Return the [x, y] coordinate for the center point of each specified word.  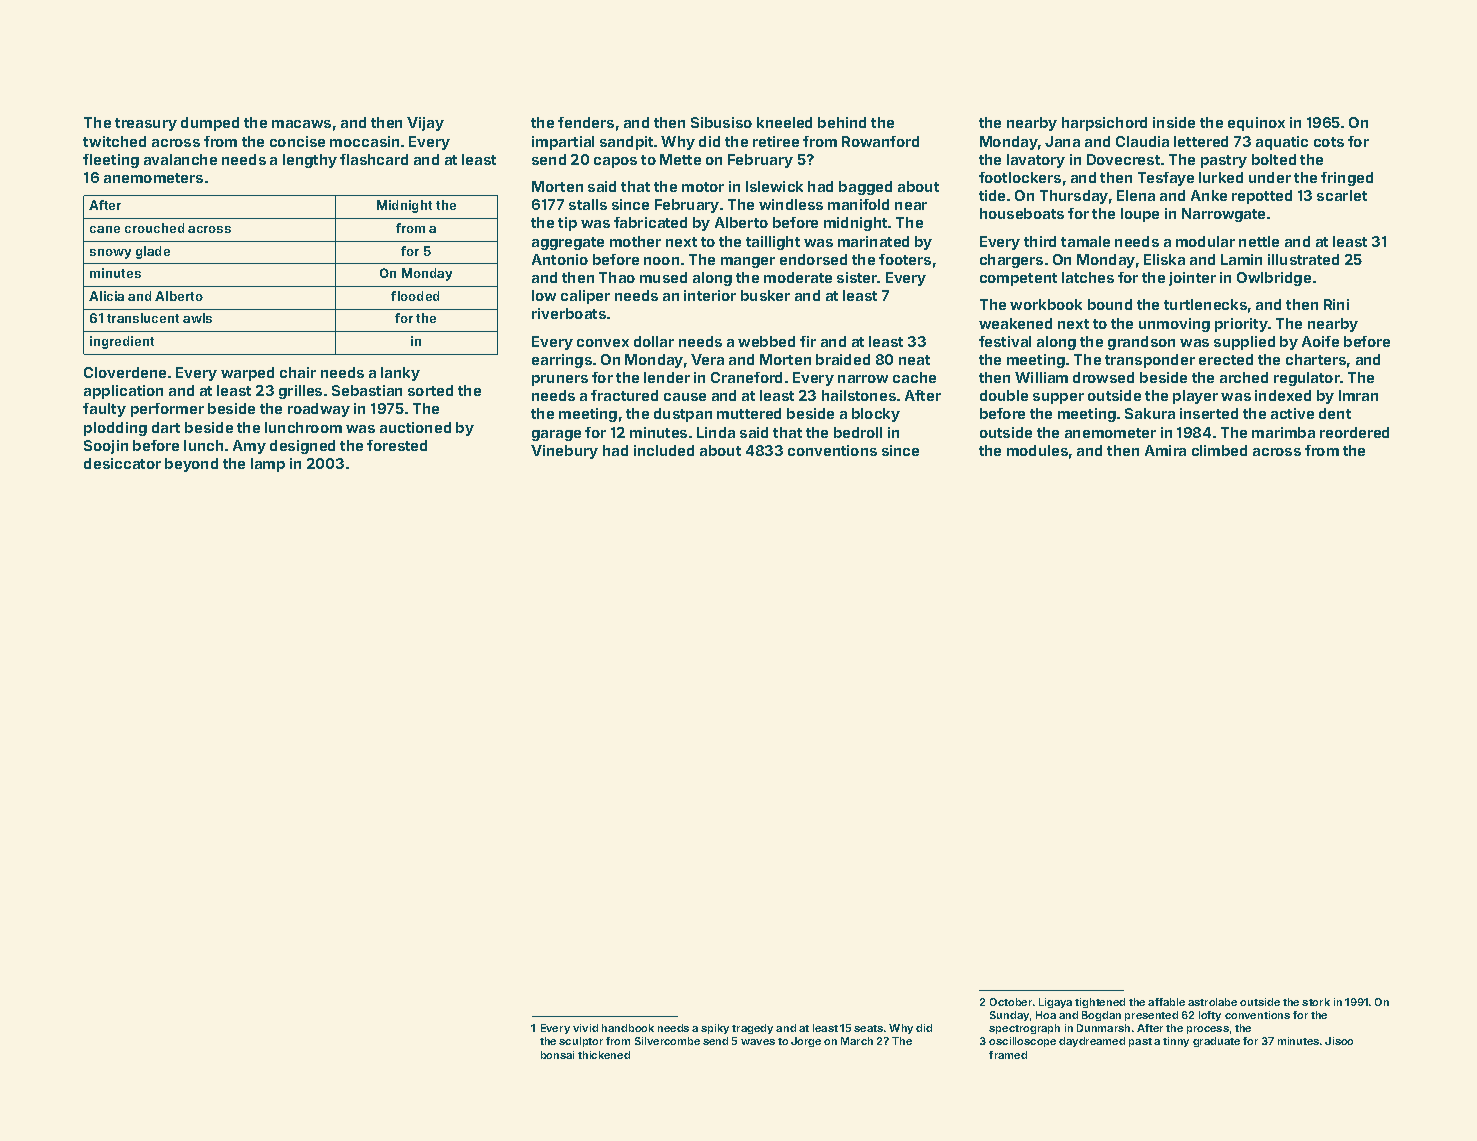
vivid [585, 1028]
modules [1037, 450]
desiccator [122, 463]
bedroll [858, 432]
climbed [1219, 450]
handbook [628, 1028]
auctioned [415, 427]
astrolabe [1212, 1002]
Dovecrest [1123, 159]
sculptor [581, 1042]
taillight [773, 243]
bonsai [557, 1055]
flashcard [374, 159]
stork [1316, 1002]
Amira [1165, 450]
